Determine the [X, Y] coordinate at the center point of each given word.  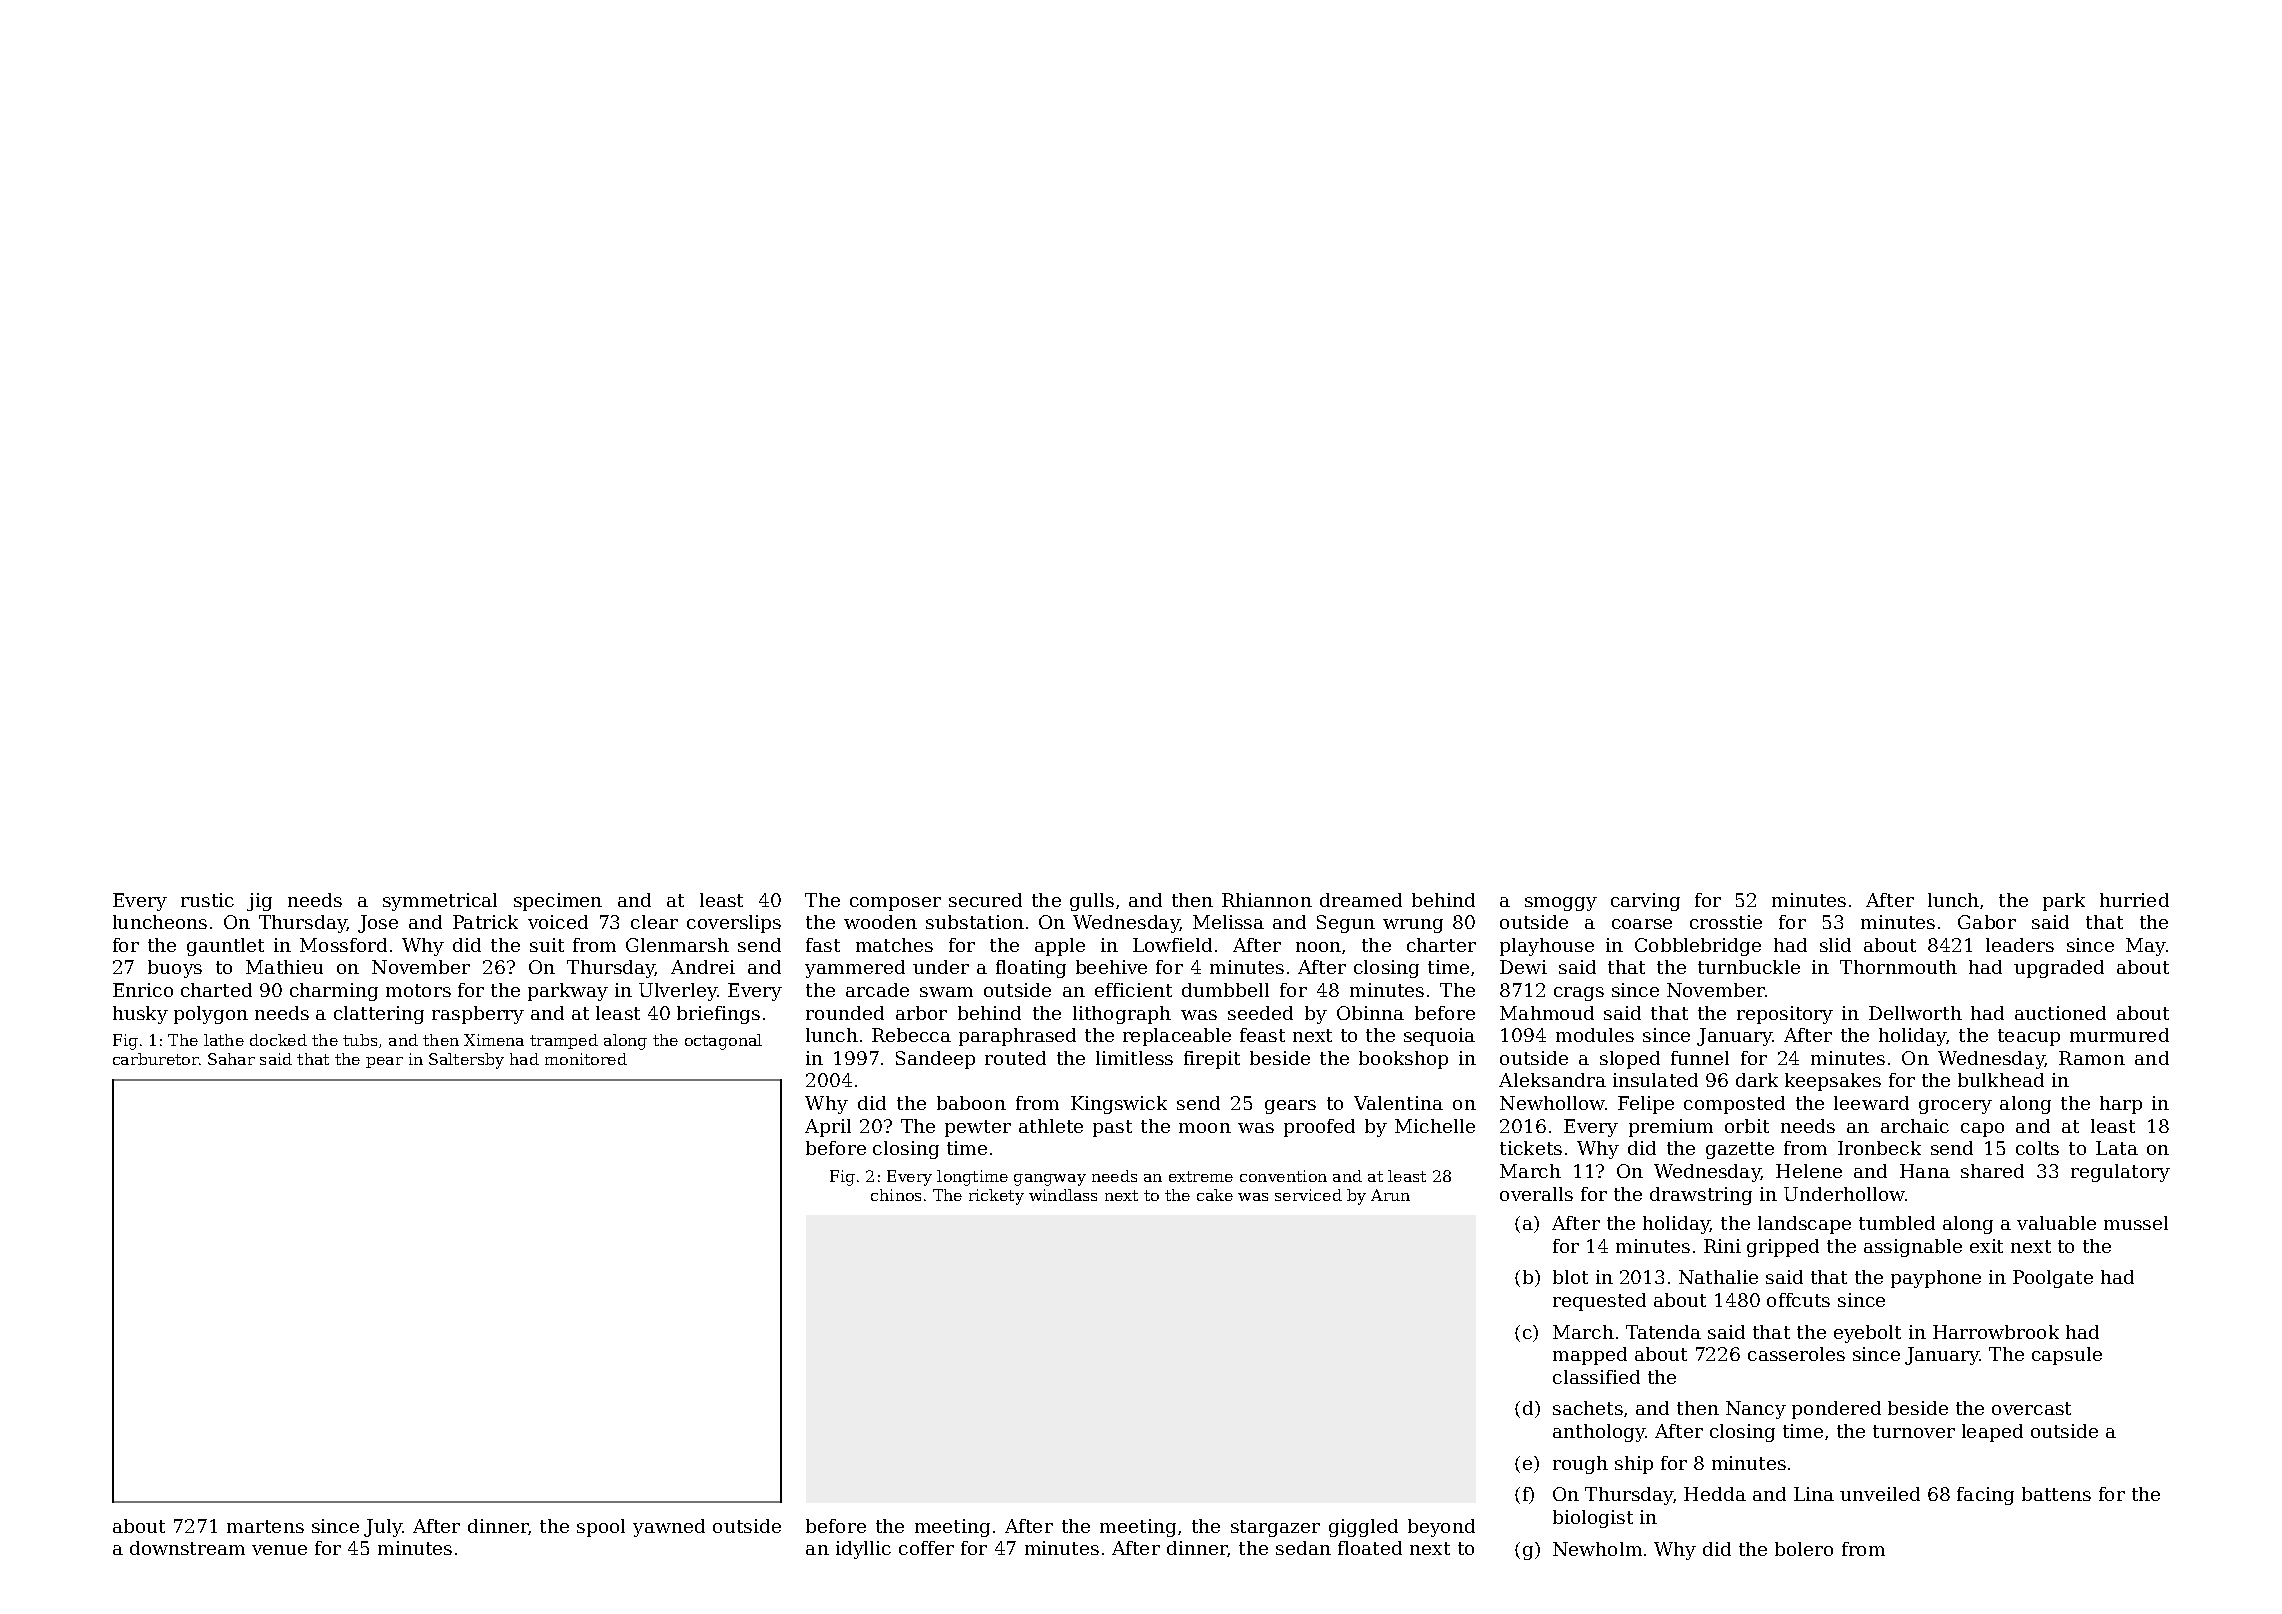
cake [1215, 1195]
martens [265, 1526]
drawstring [1701, 1196]
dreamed [1361, 900]
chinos [896, 1195]
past [1112, 1128]
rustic [207, 900]
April [828, 1128]
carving [1645, 902]
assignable [1913, 1248]
